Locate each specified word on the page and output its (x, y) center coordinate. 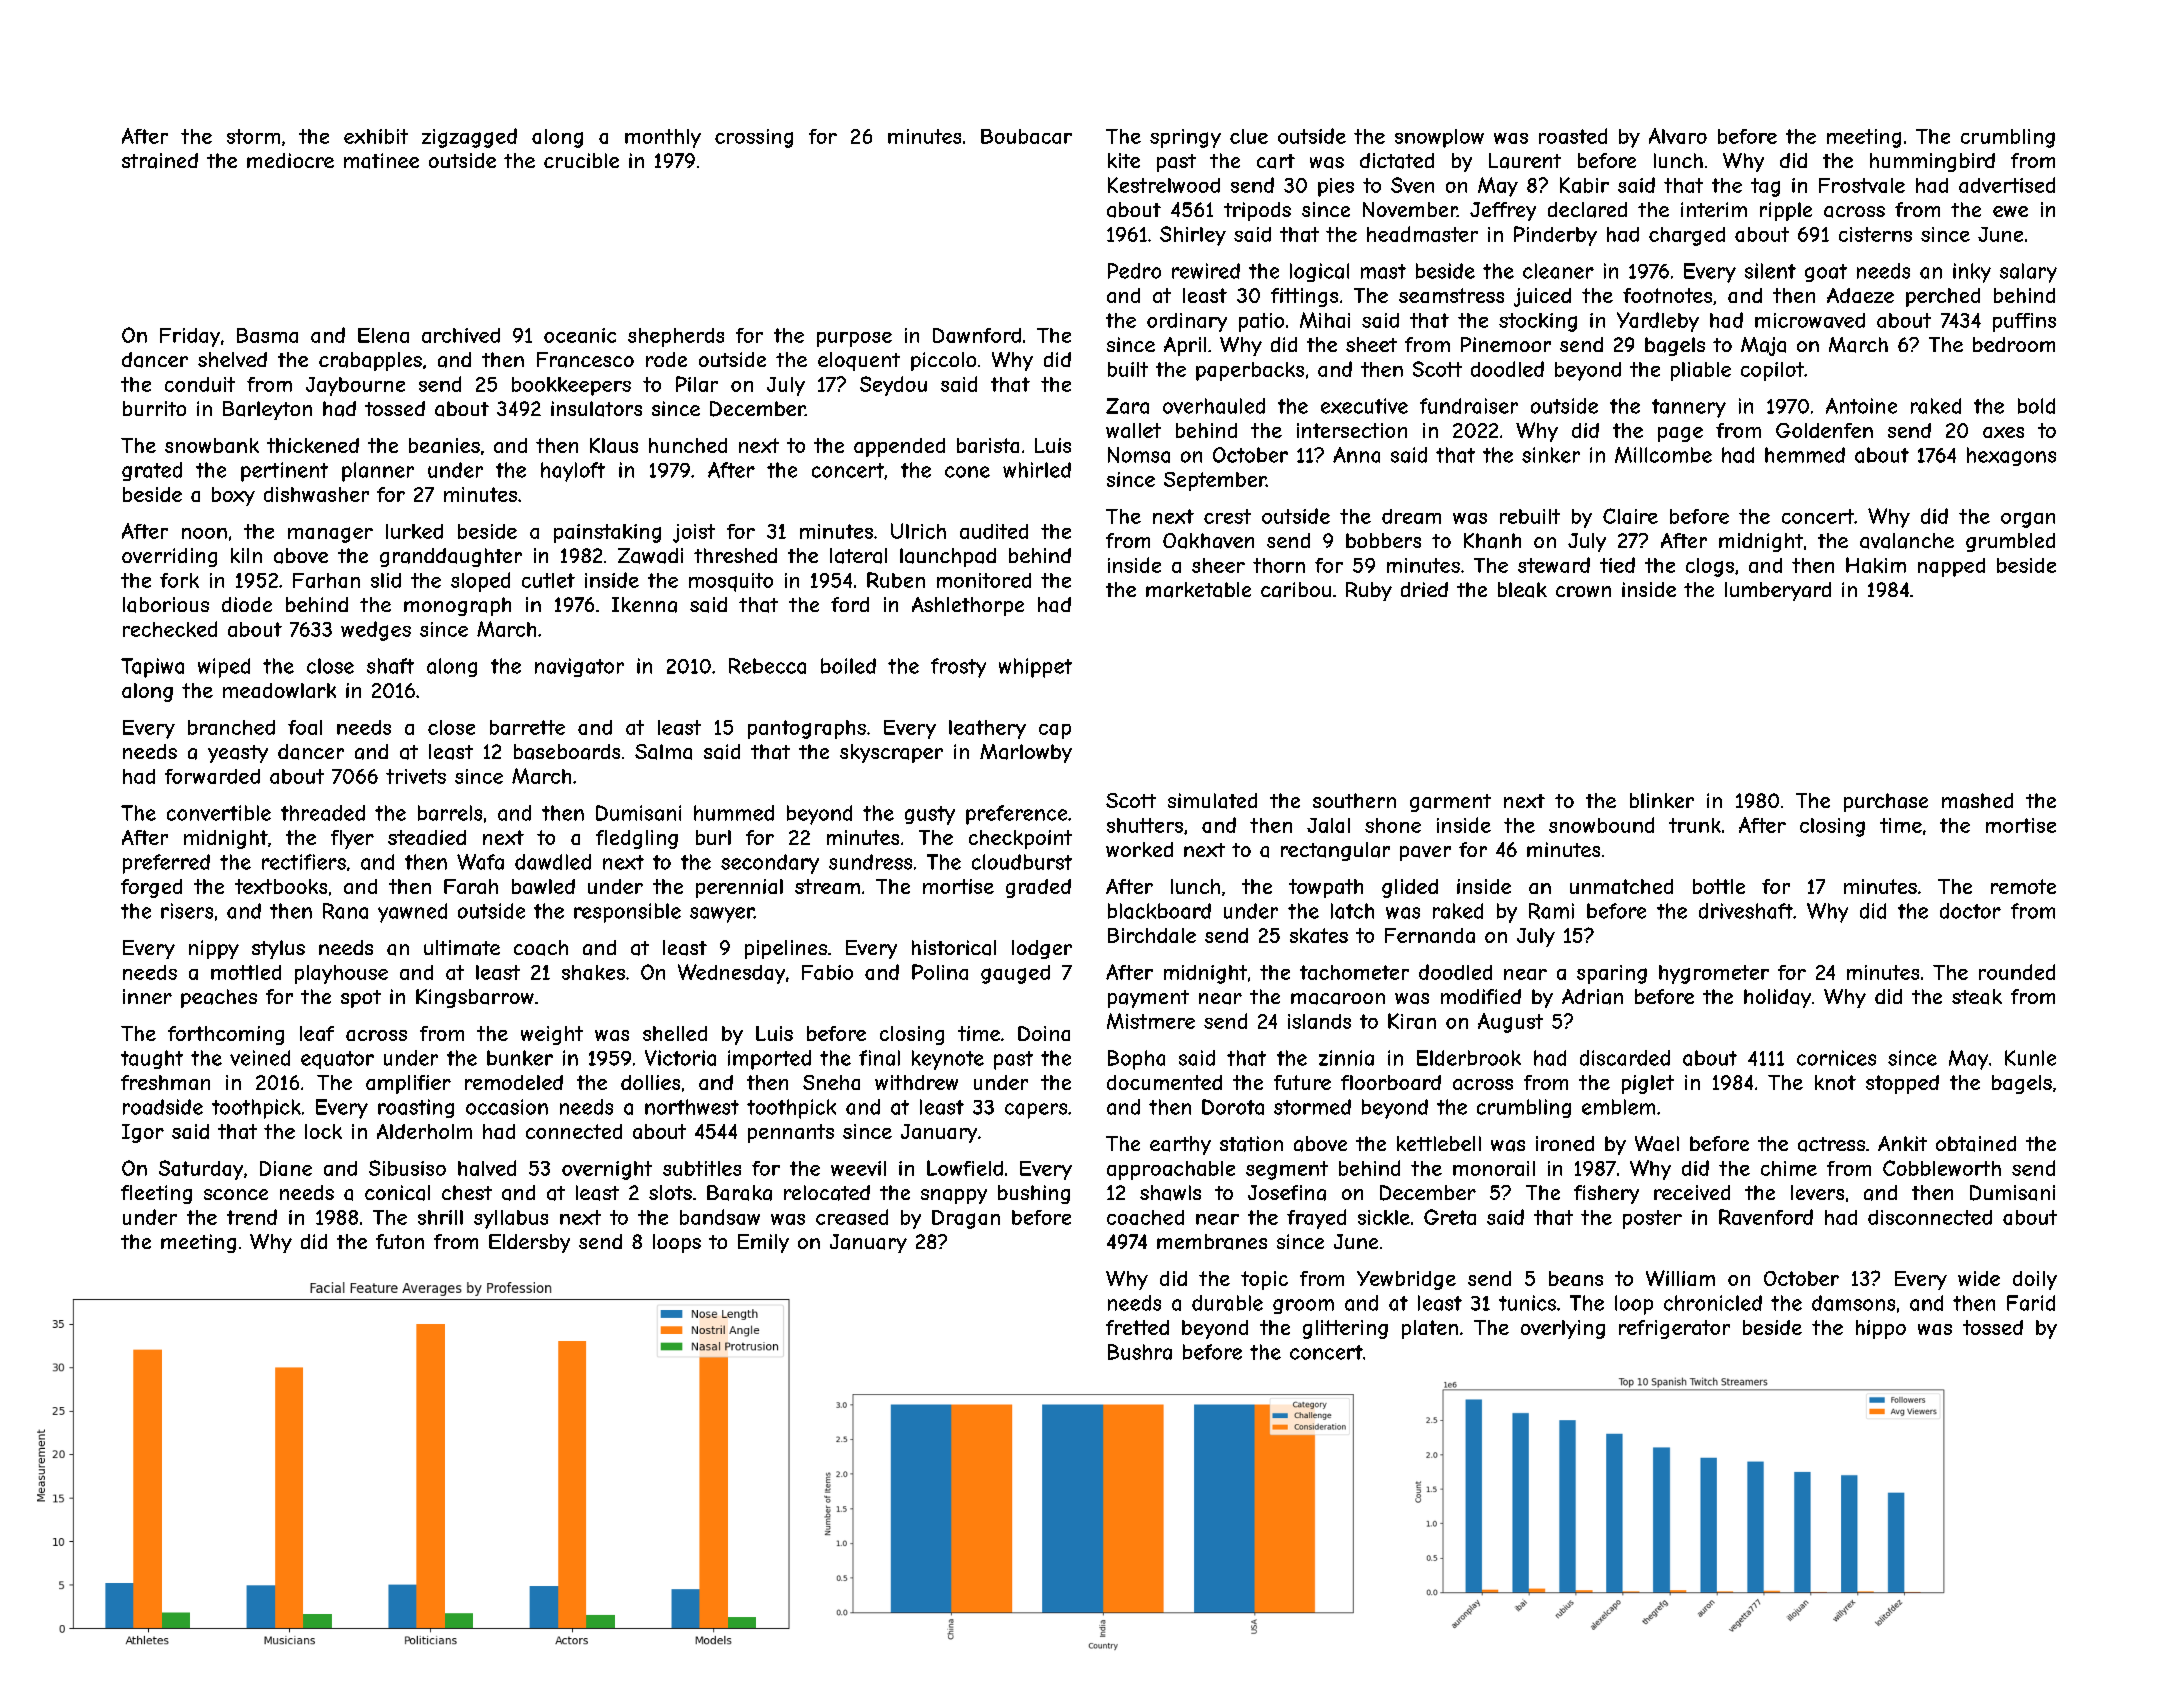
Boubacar (1026, 136)
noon (204, 533)
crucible (581, 160)
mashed (1977, 801)
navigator (579, 667)
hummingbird (1932, 162)
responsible (627, 913)
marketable (1198, 590)
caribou (1296, 590)
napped (1951, 567)
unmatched (1621, 886)
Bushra (1140, 1352)
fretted (1137, 1327)
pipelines (786, 949)
